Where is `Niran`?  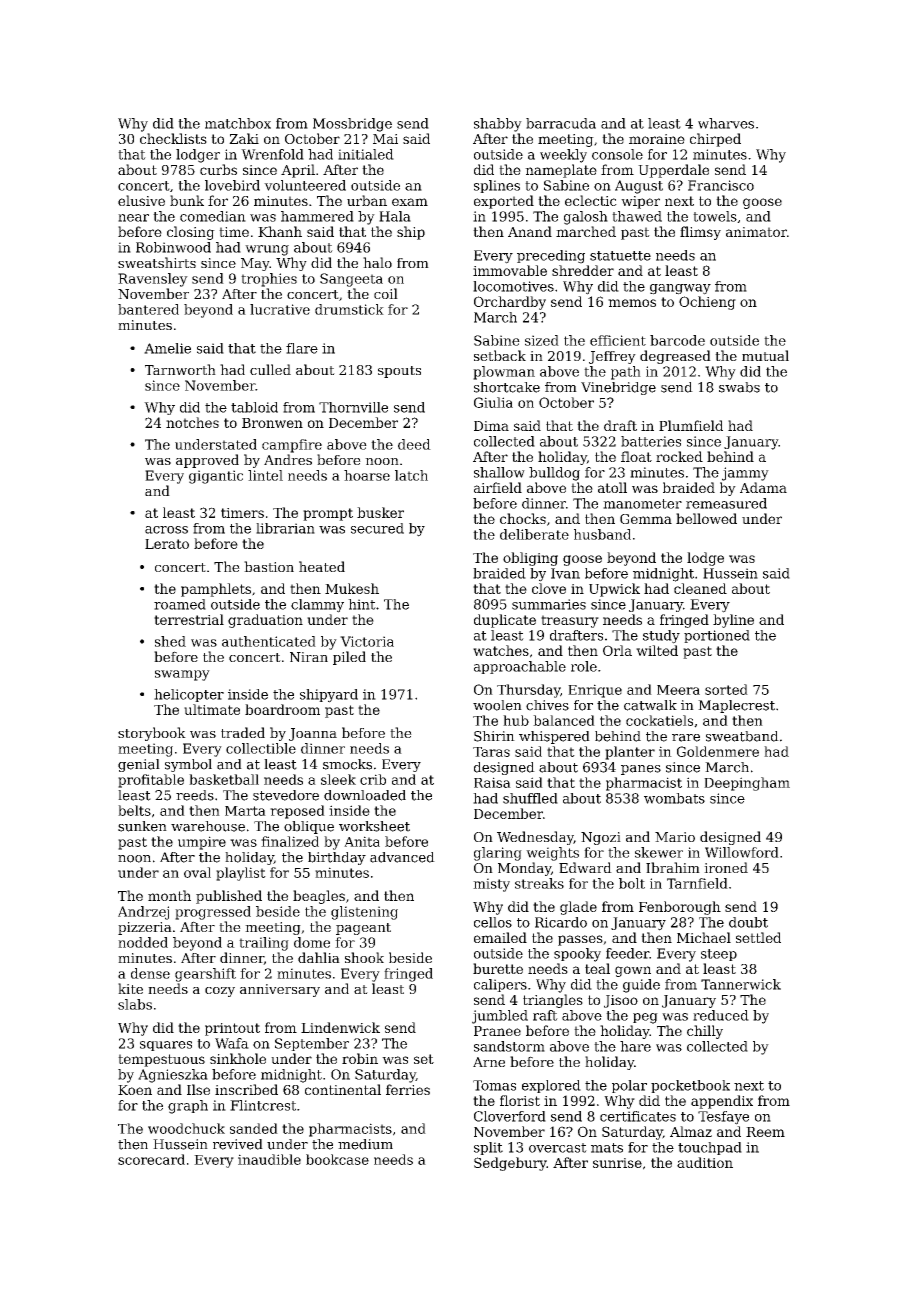
Niran is located at coordinates (309, 657).
